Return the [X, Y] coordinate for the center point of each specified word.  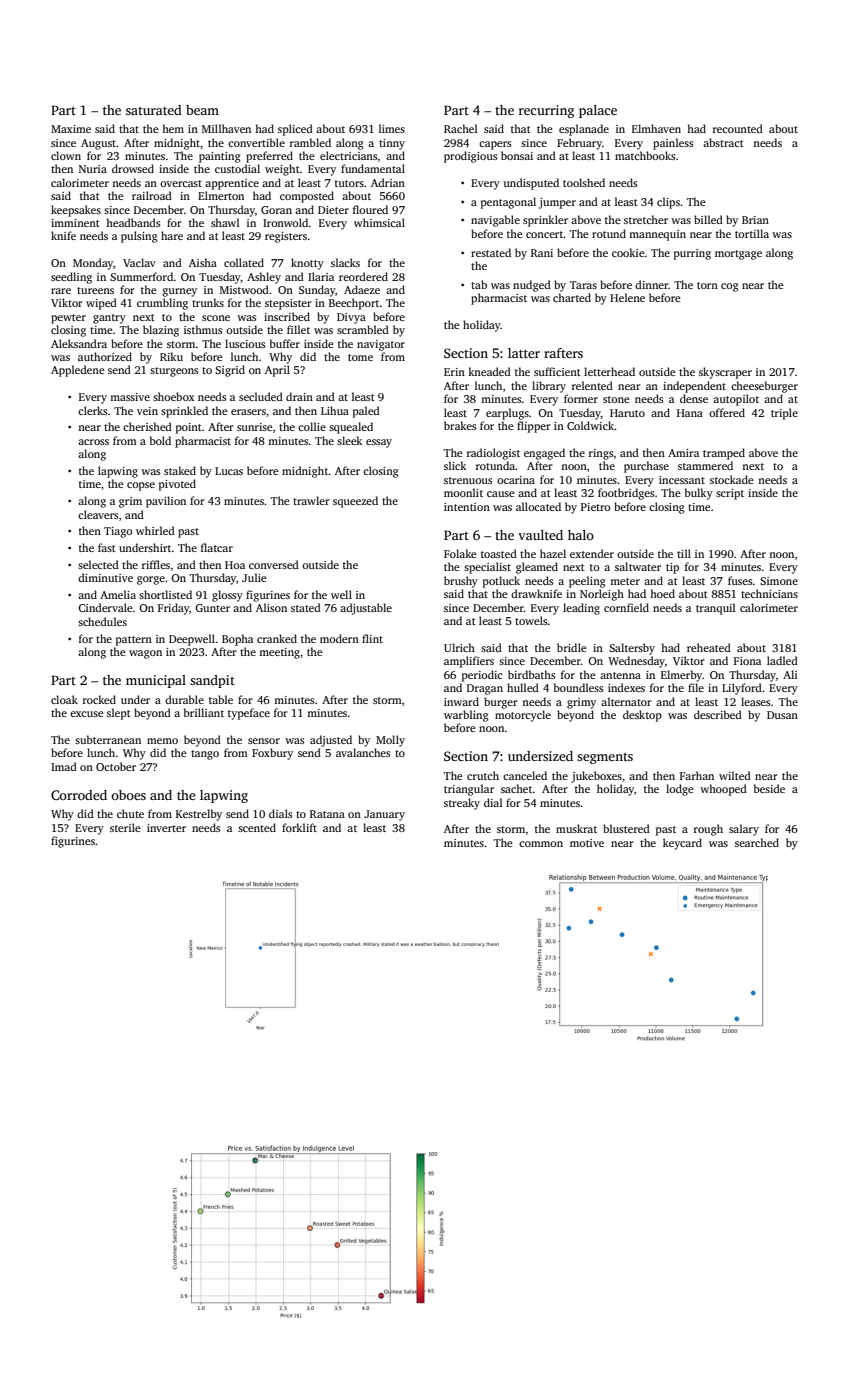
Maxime [71, 129]
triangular [469, 790]
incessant [682, 480]
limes [392, 128]
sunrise [255, 427]
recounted [738, 128]
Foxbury [272, 754]
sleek [349, 440]
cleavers [98, 514]
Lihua [335, 410]
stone [616, 399]
